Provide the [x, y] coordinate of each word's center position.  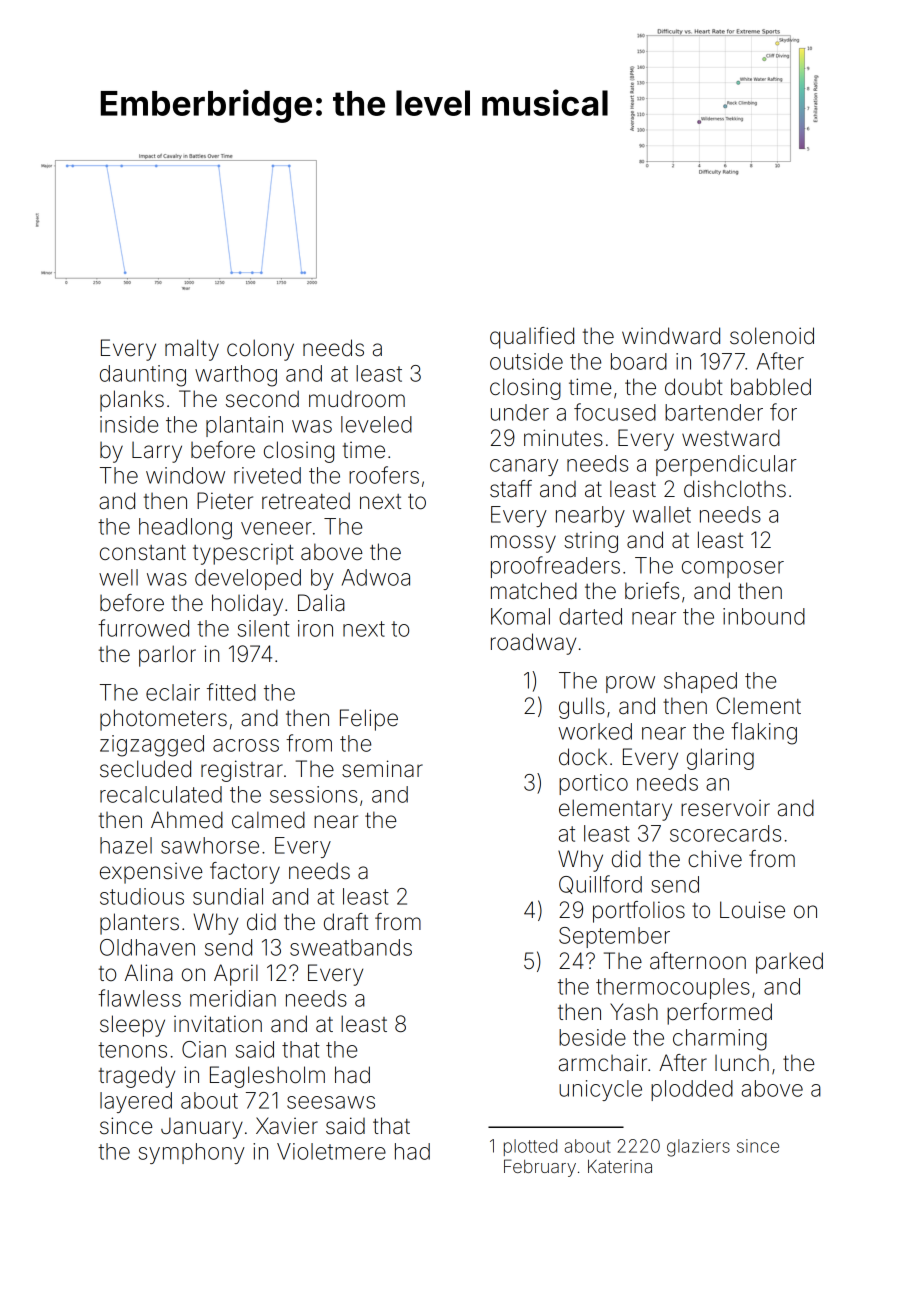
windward [671, 336]
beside [592, 1037]
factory [245, 873]
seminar [382, 769]
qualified [532, 338]
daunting [143, 376]
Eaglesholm [267, 1077]
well [118, 577]
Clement [758, 706]
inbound [764, 616]
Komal [520, 616]
